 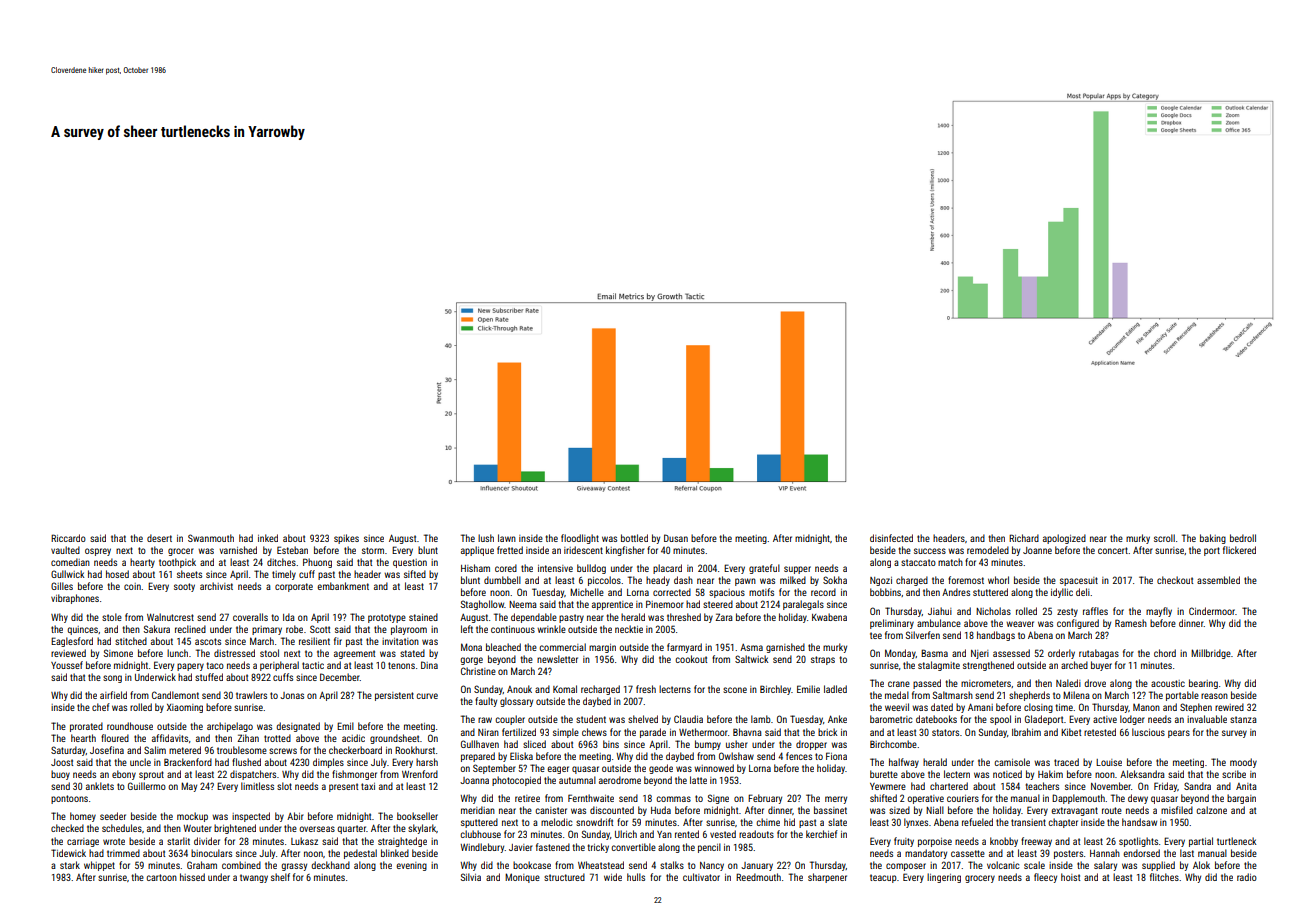 What do you see at coordinates (930, 551) in the page?
I see `success` at bounding box center [930, 551].
